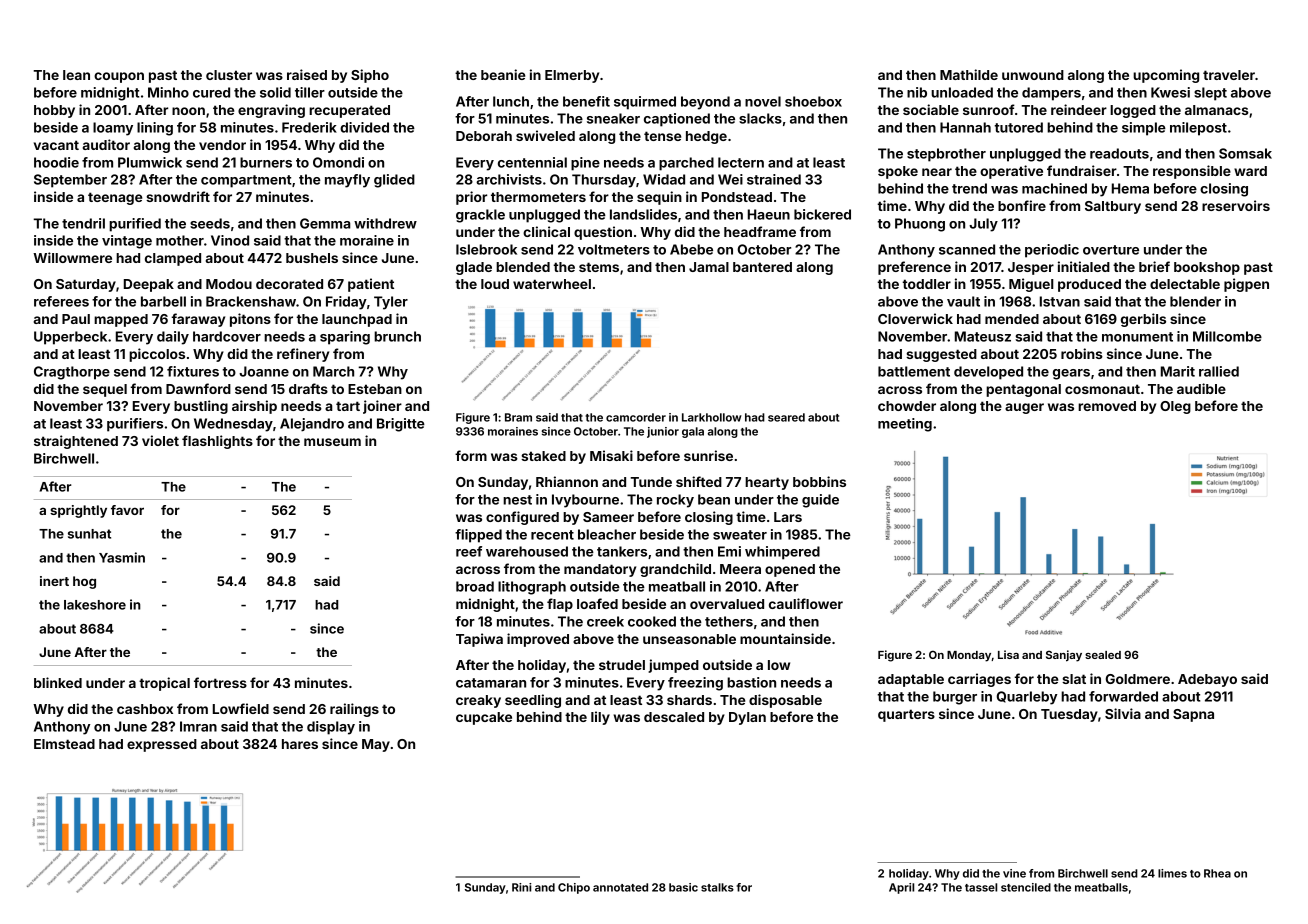 This screenshot has height=924, width=1308. Describe the element at coordinates (822, 214) in the screenshot. I see `bickered` at that location.
